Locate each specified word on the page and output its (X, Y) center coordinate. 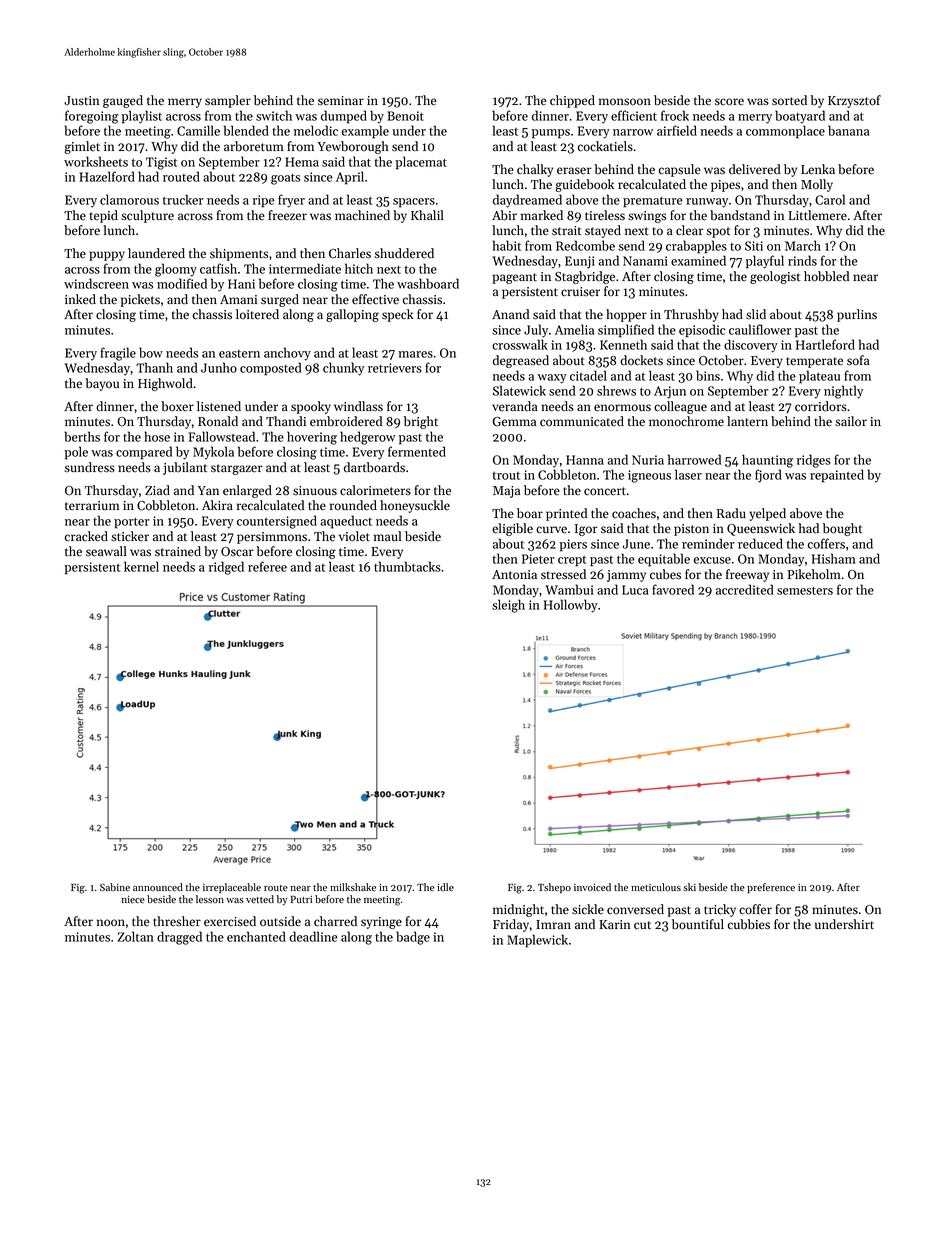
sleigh (508, 606)
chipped (572, 101)
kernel (141, 566)
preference (771, 888)
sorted (789, 100)
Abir (504, 215)
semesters (805, 591)
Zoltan (136, 936)
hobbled (826, 276)
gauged (123, 101)
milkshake (353, 887)
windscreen (96, 283)
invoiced (592, 887)
